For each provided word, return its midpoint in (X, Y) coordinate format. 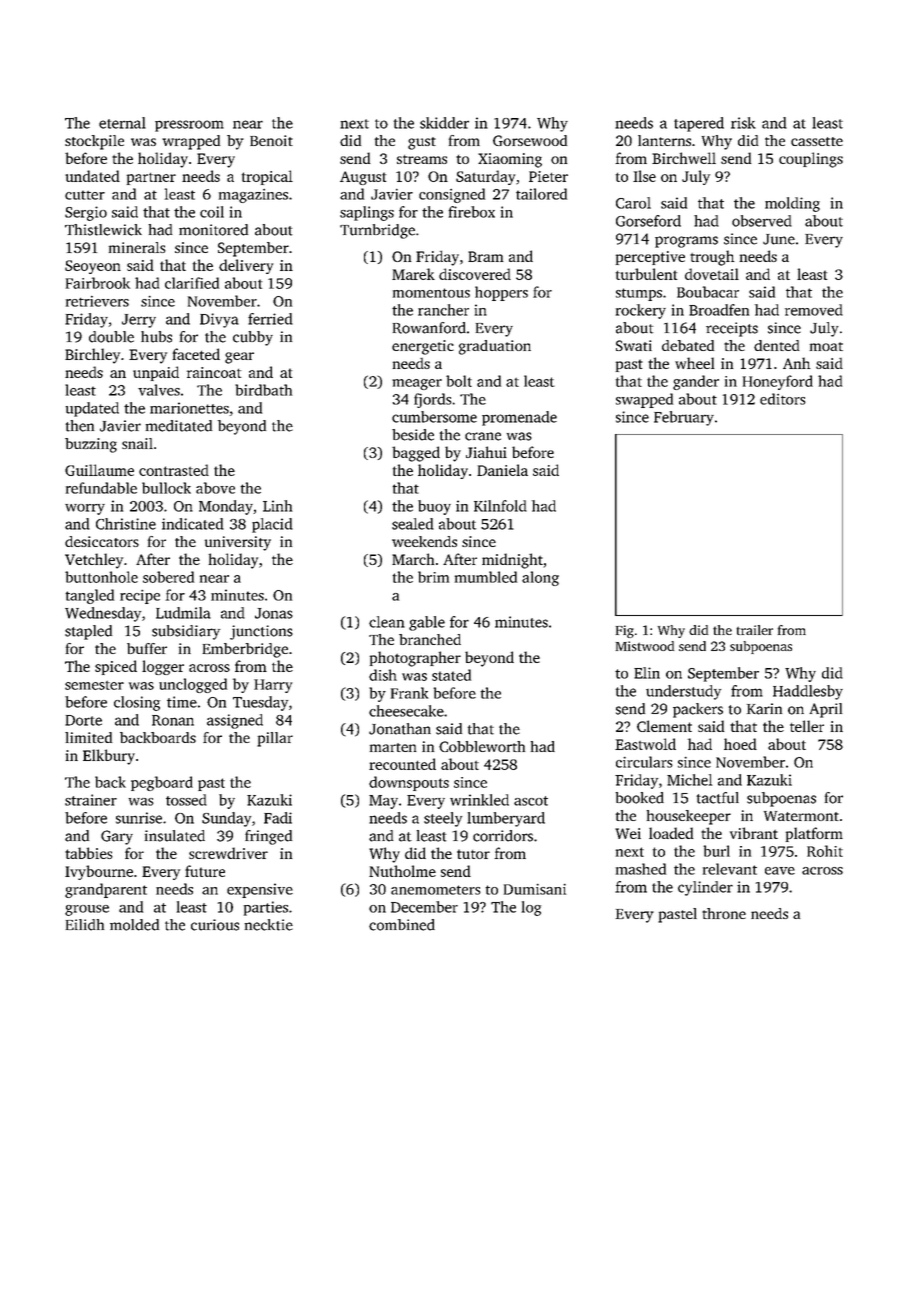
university (238, 543)
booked (640, 798)
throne (724, 913)
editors (783, 399)
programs (686, 242)
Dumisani (535, 889)
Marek (413, 274)
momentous (431, 293)
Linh (277, 506)
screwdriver (228, 853)
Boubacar (708, 292)
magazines (253, 196)
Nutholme (402, 871)
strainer (91, 800)
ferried (270, 319)
